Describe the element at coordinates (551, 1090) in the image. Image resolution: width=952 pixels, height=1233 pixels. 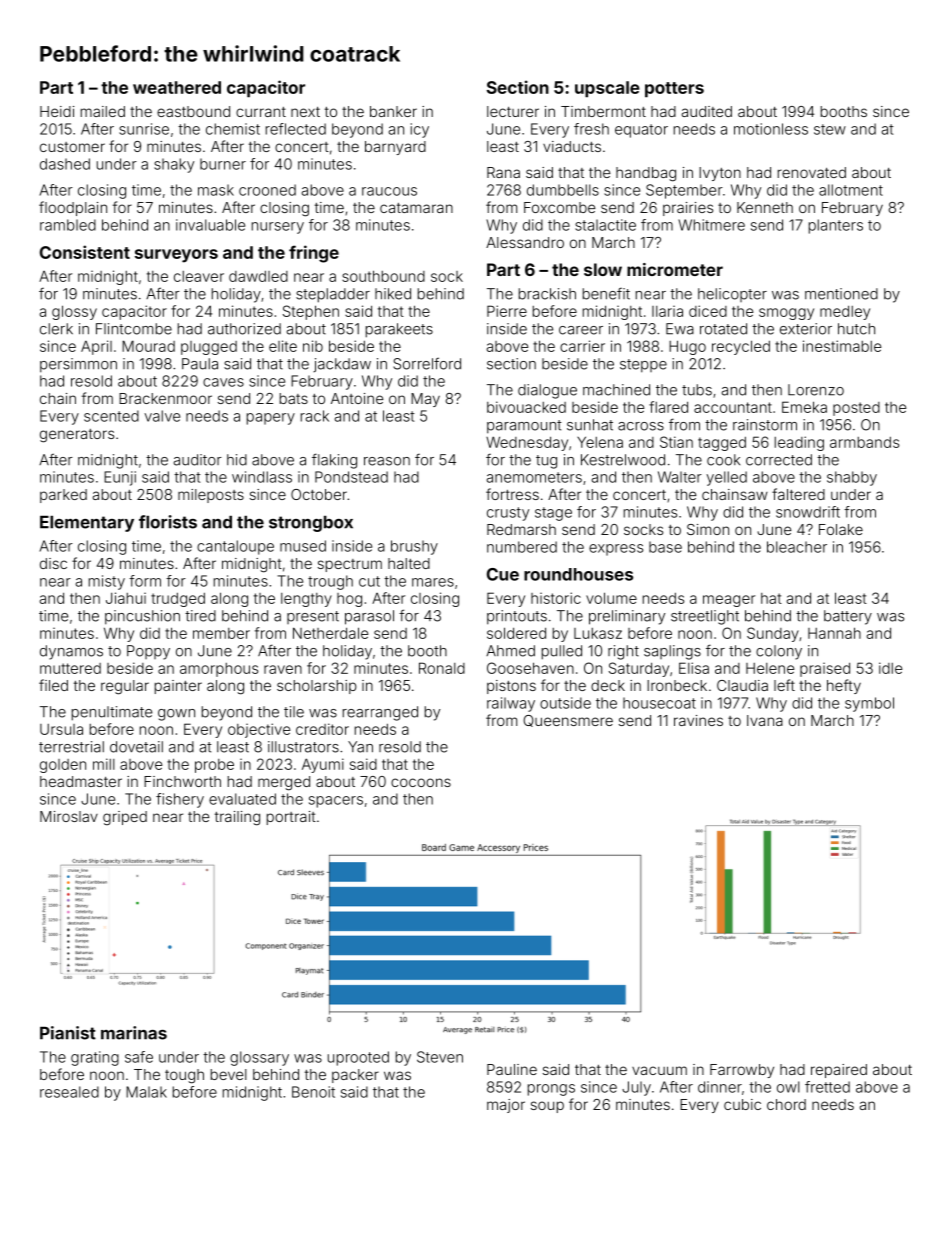
I see `prongs` at that location.
